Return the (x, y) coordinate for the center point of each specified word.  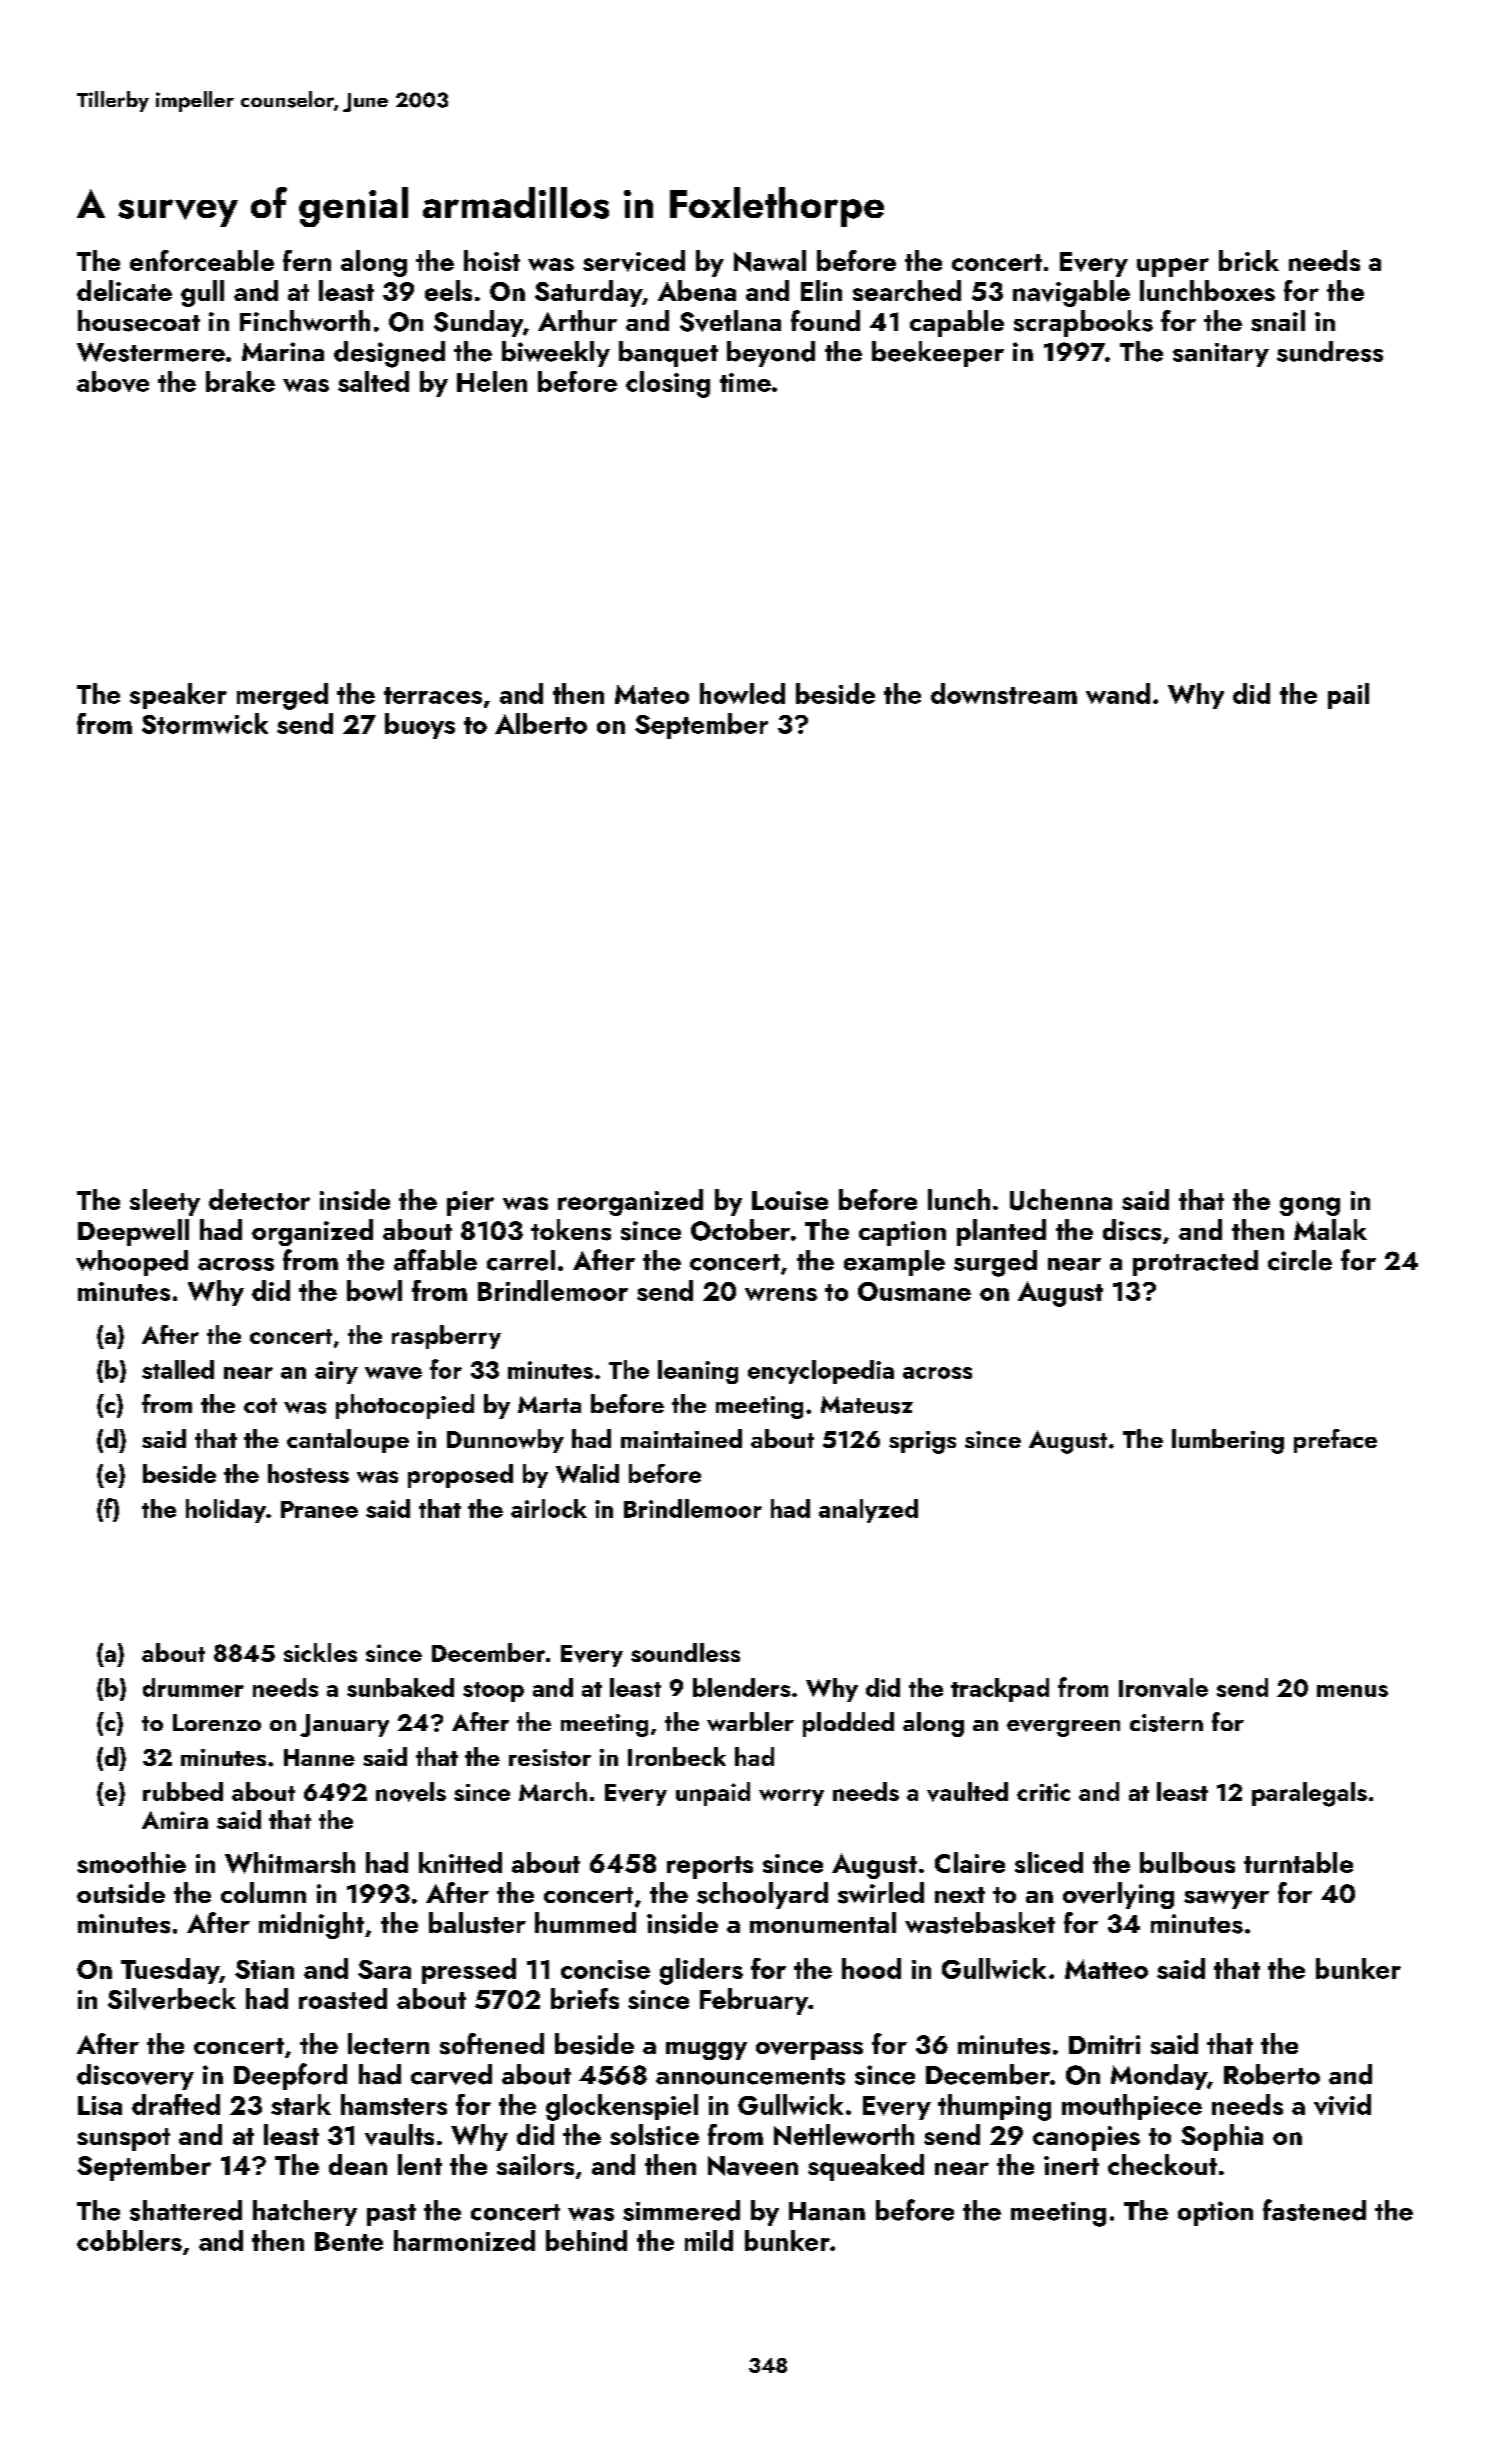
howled (742, 693)
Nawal (770, 261)
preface (1335, 1441)
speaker (178, 696)
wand (1118, 693)
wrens (781, 1294)
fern (307, 260)
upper (1173, 267)
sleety (165, 1202)
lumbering (1228, 1441)
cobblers (129, 2240)
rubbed (183, 1791)
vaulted (967, 1792)
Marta (549, 1404)
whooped (132, 1263)
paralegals (1309, 1794)
